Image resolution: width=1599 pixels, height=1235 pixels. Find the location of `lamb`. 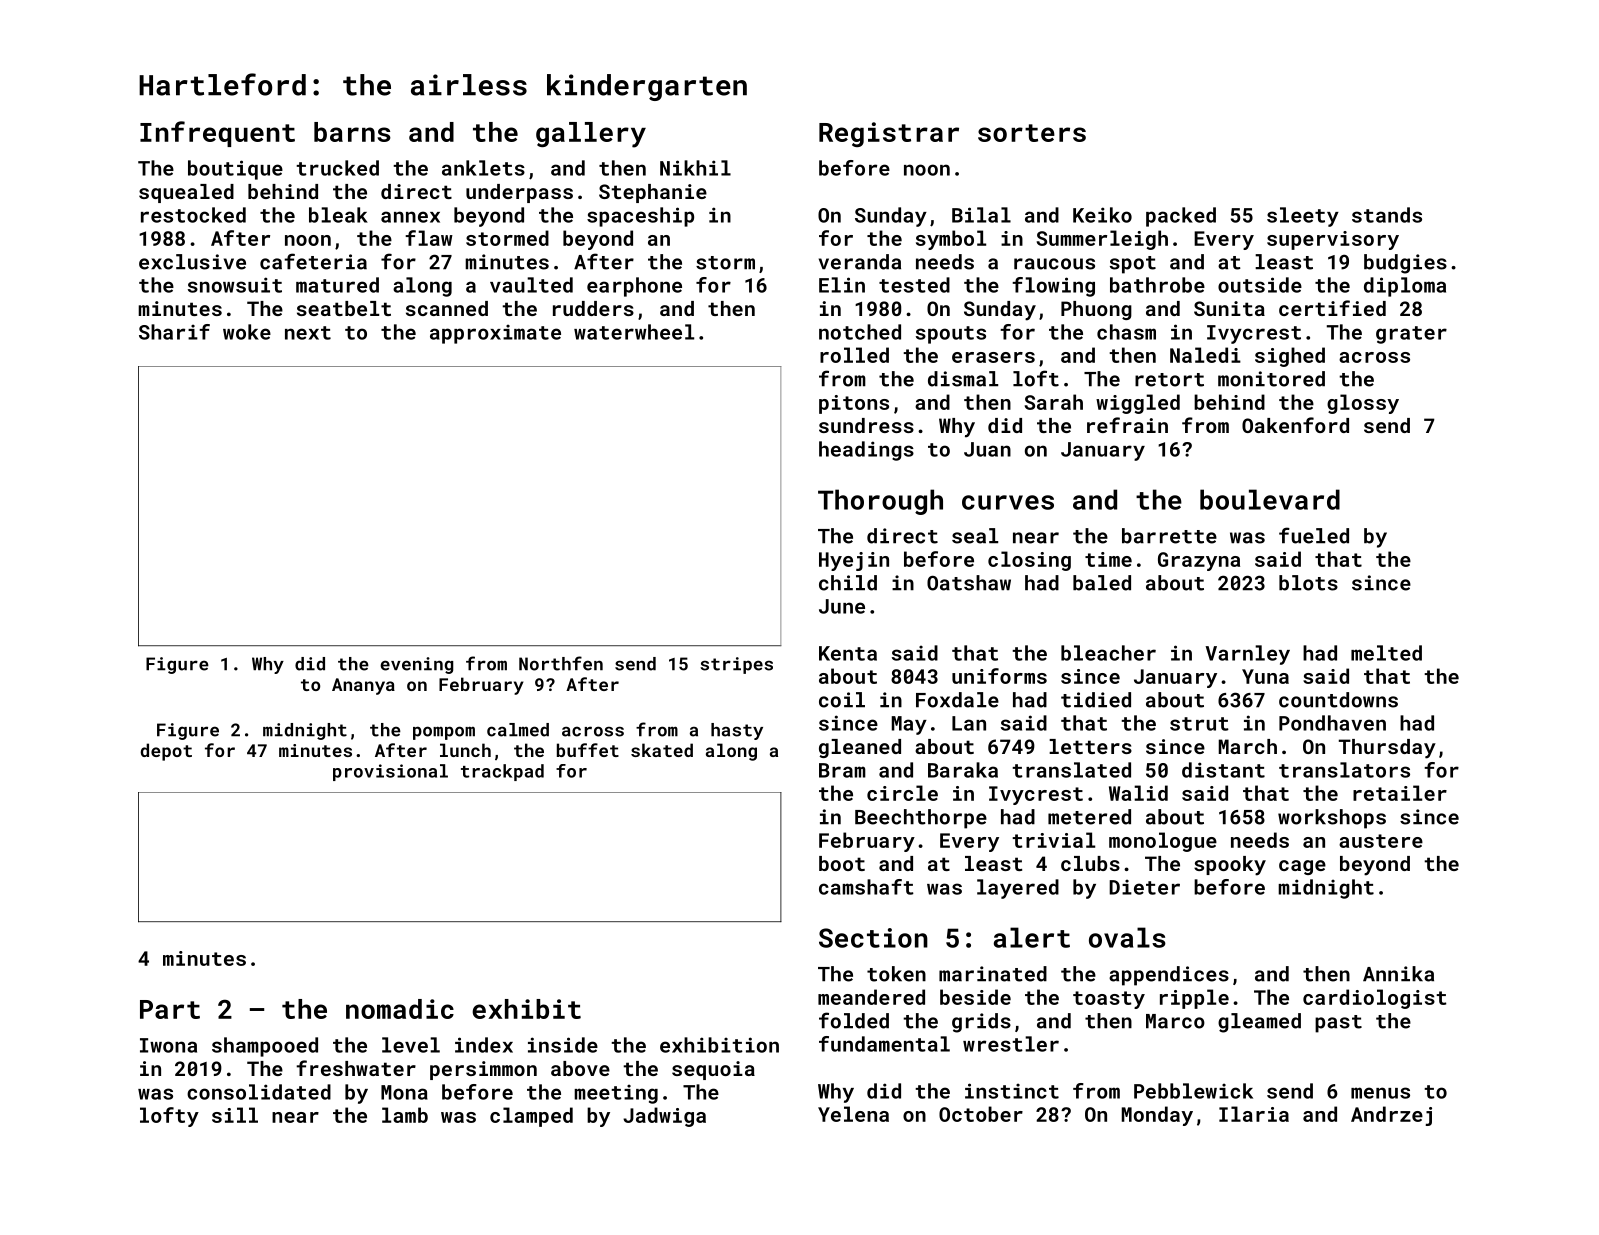

lamb is located at coordinates (405, 1115).
